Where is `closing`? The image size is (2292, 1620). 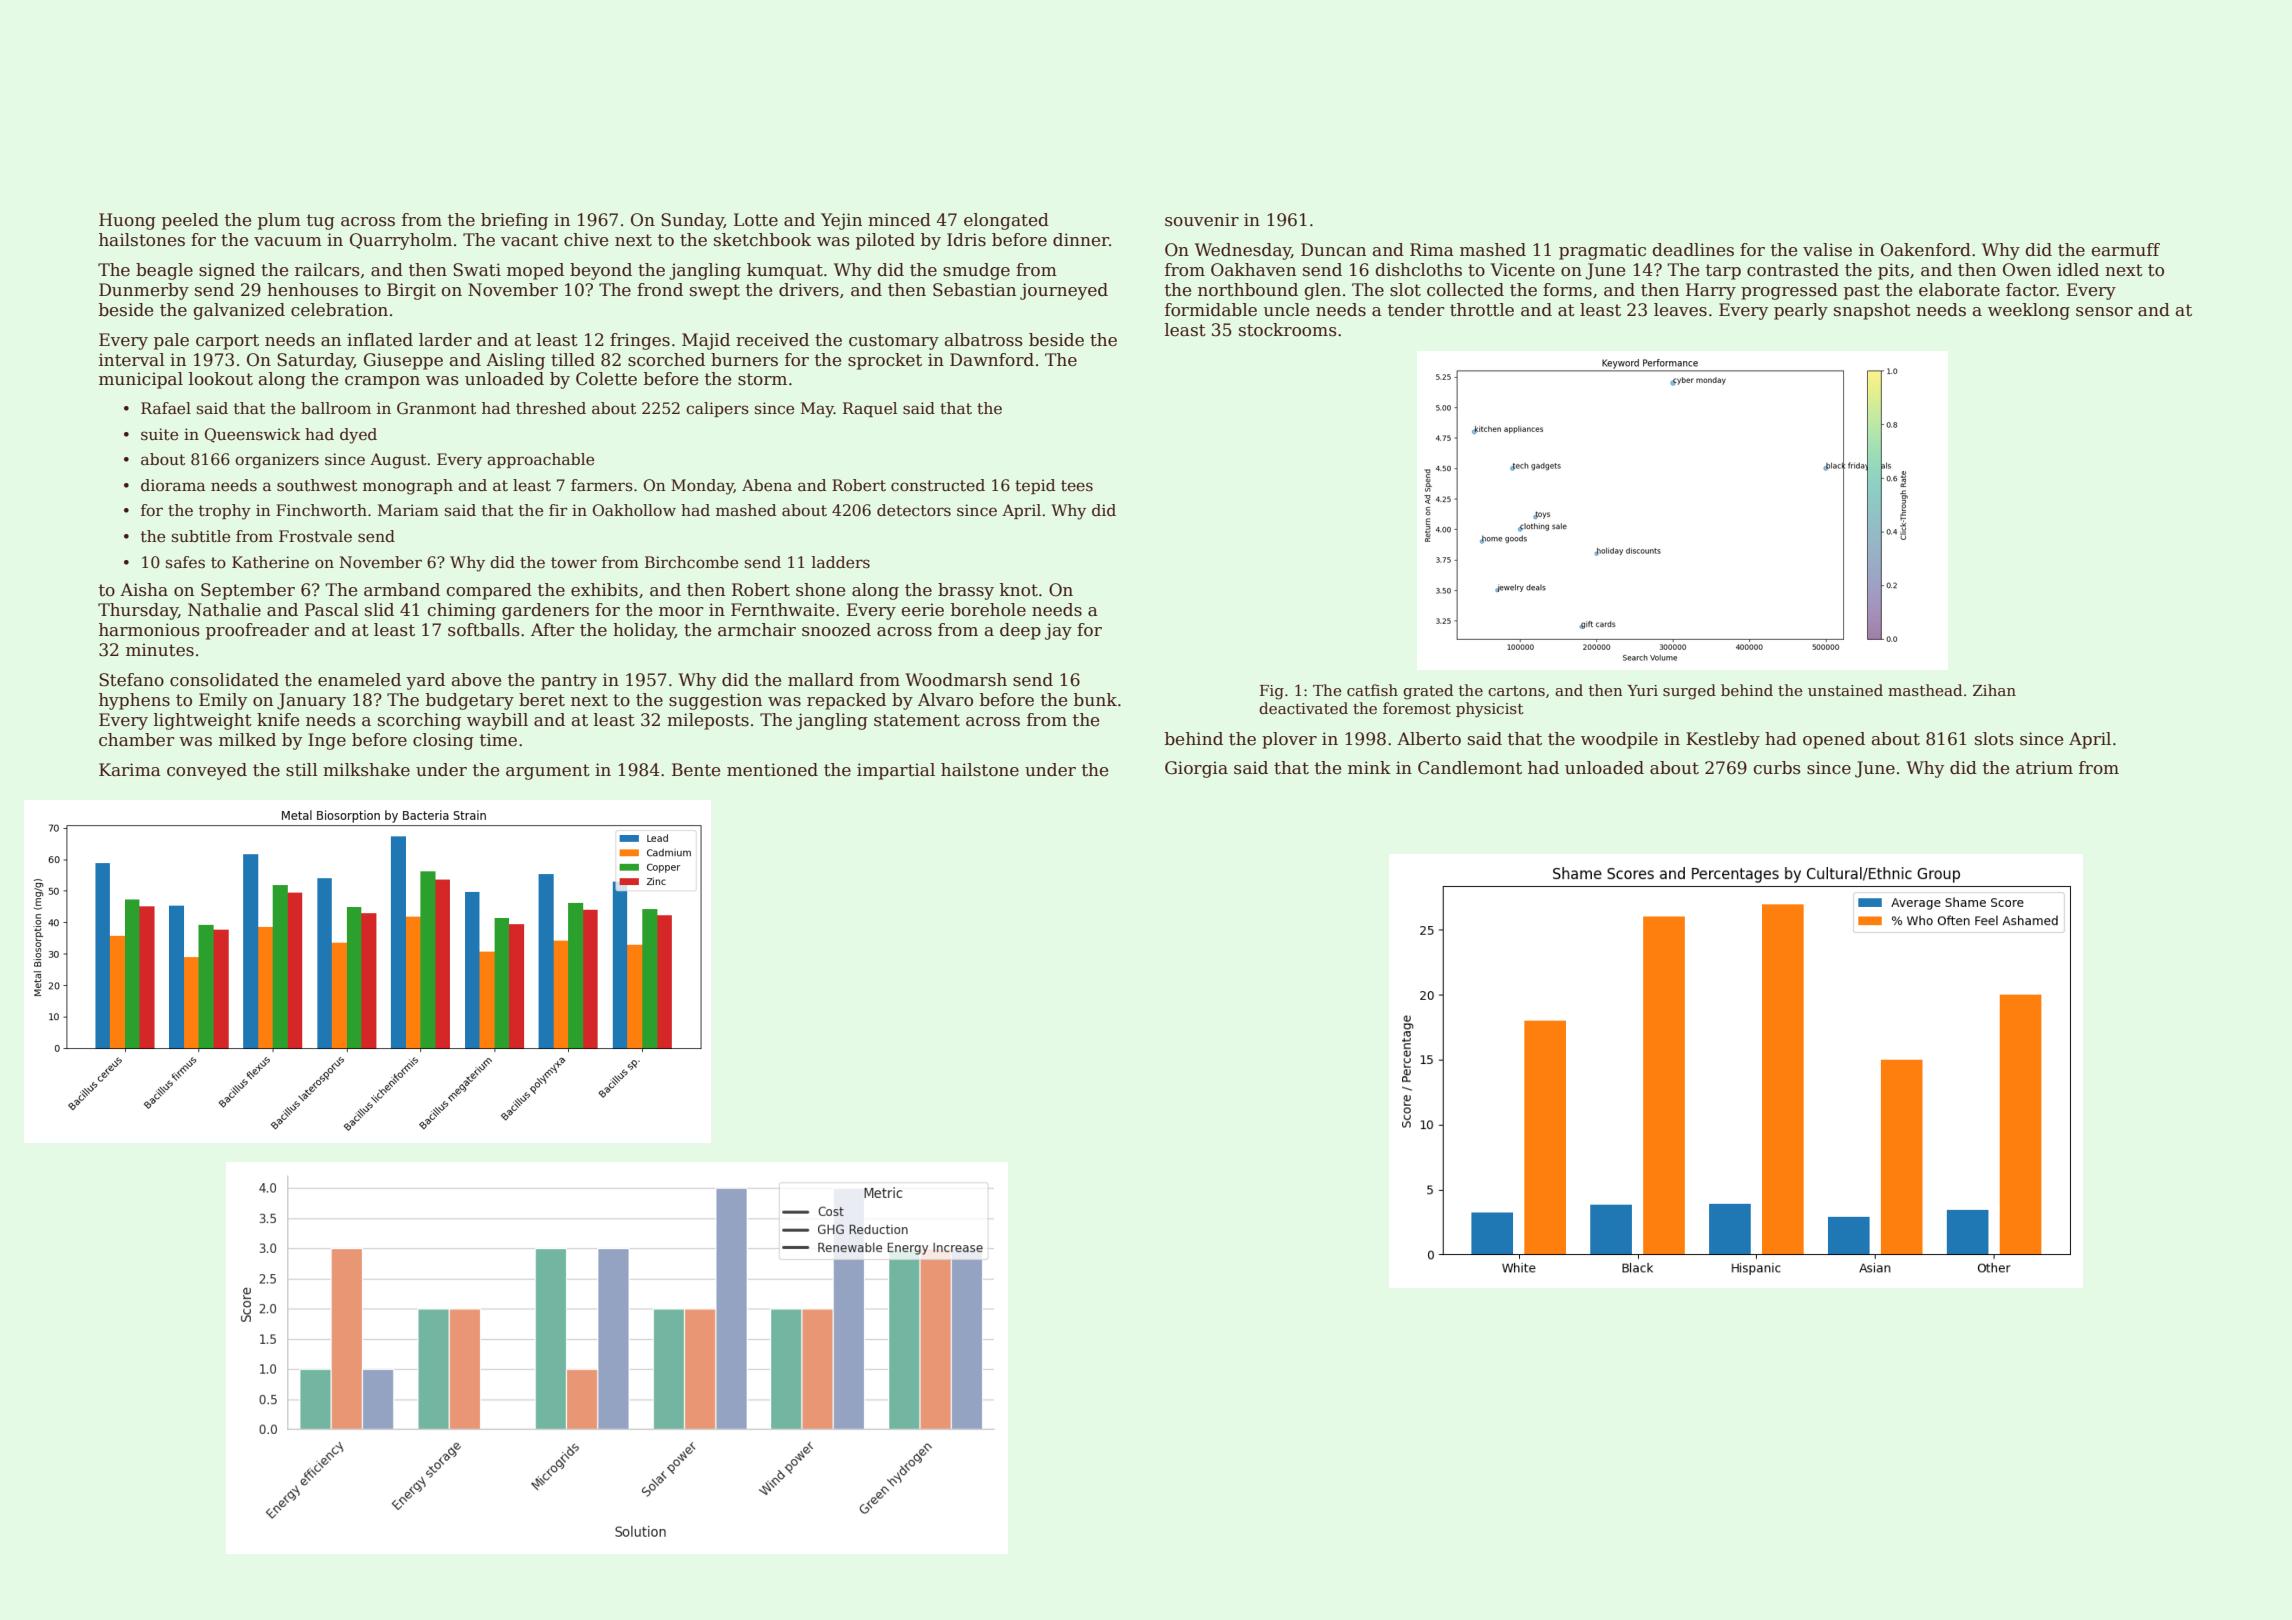 closing is located at coordinates (443, 741).
